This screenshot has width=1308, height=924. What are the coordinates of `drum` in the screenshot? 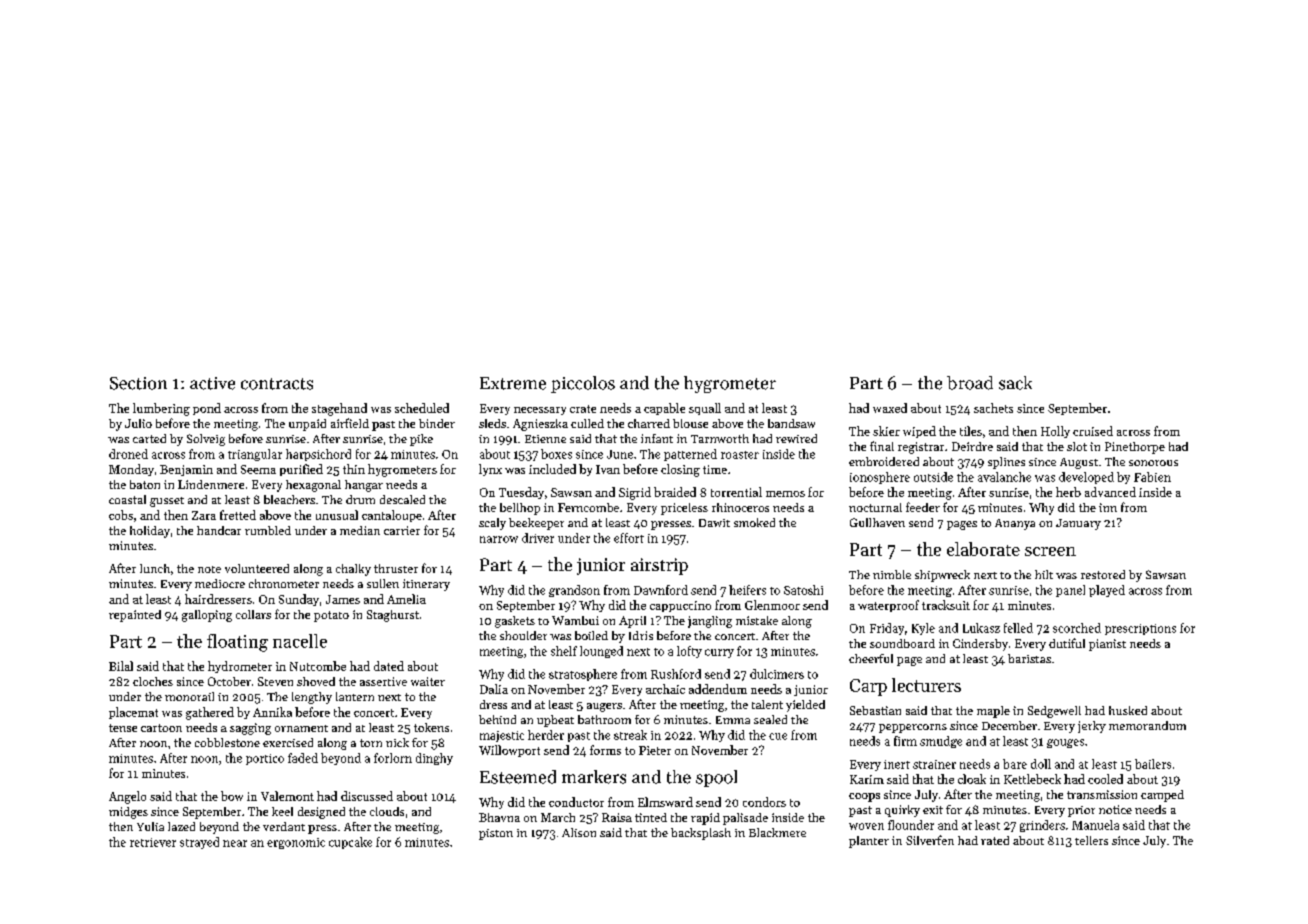 It's located at (360, 499).
